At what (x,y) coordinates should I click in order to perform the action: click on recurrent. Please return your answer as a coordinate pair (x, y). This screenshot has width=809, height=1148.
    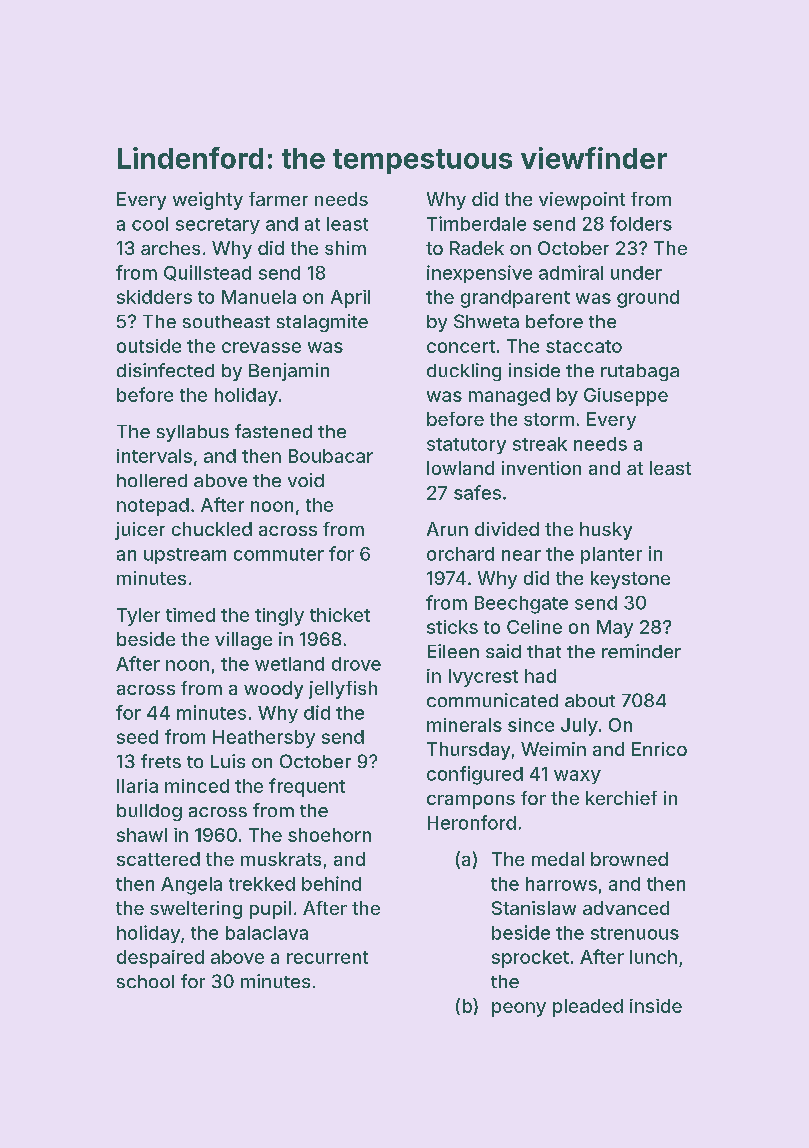
    Looking at the image, I should click on (327, 957).
